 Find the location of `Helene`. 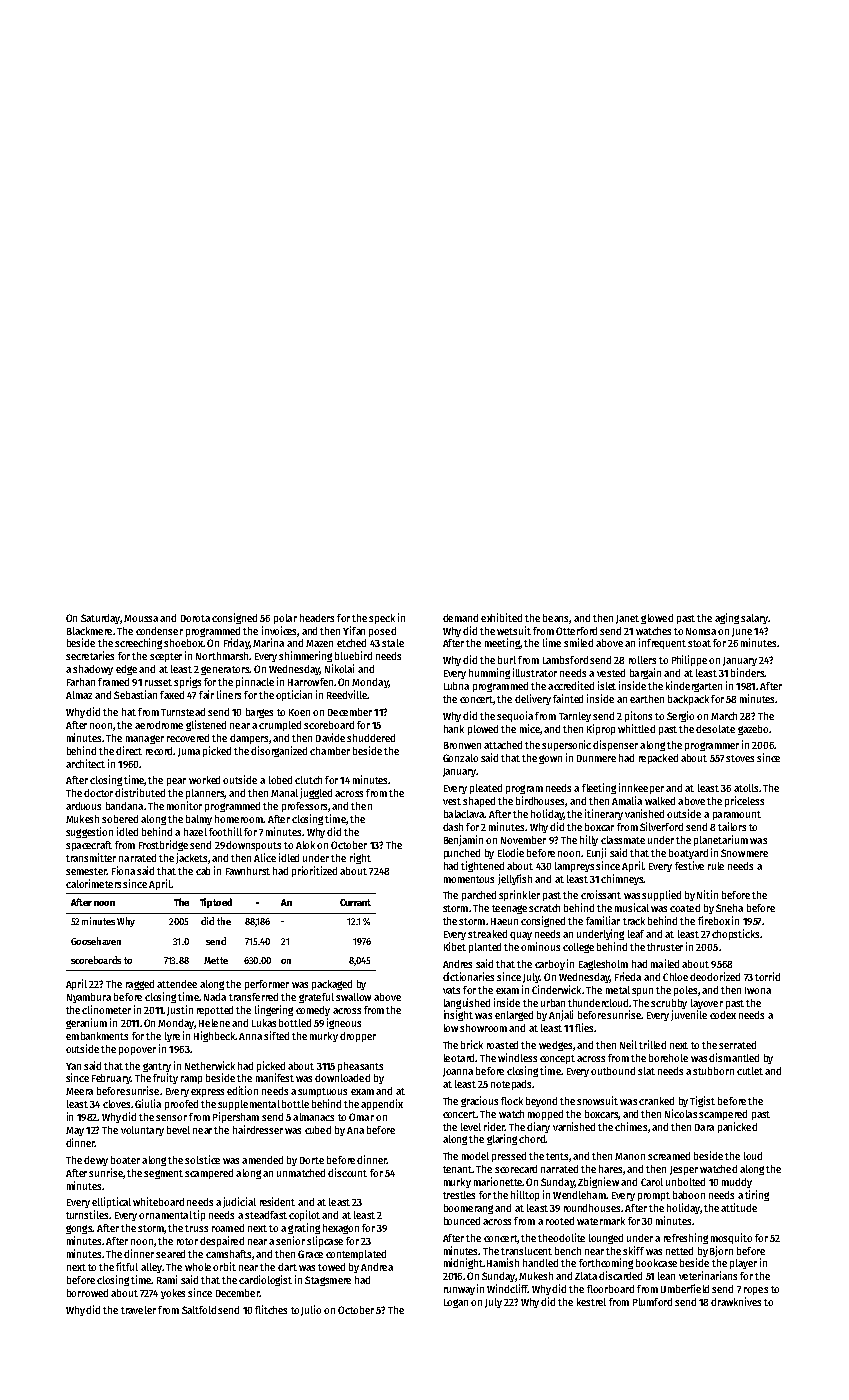

Helene is located at coordinates (214, 1023).
